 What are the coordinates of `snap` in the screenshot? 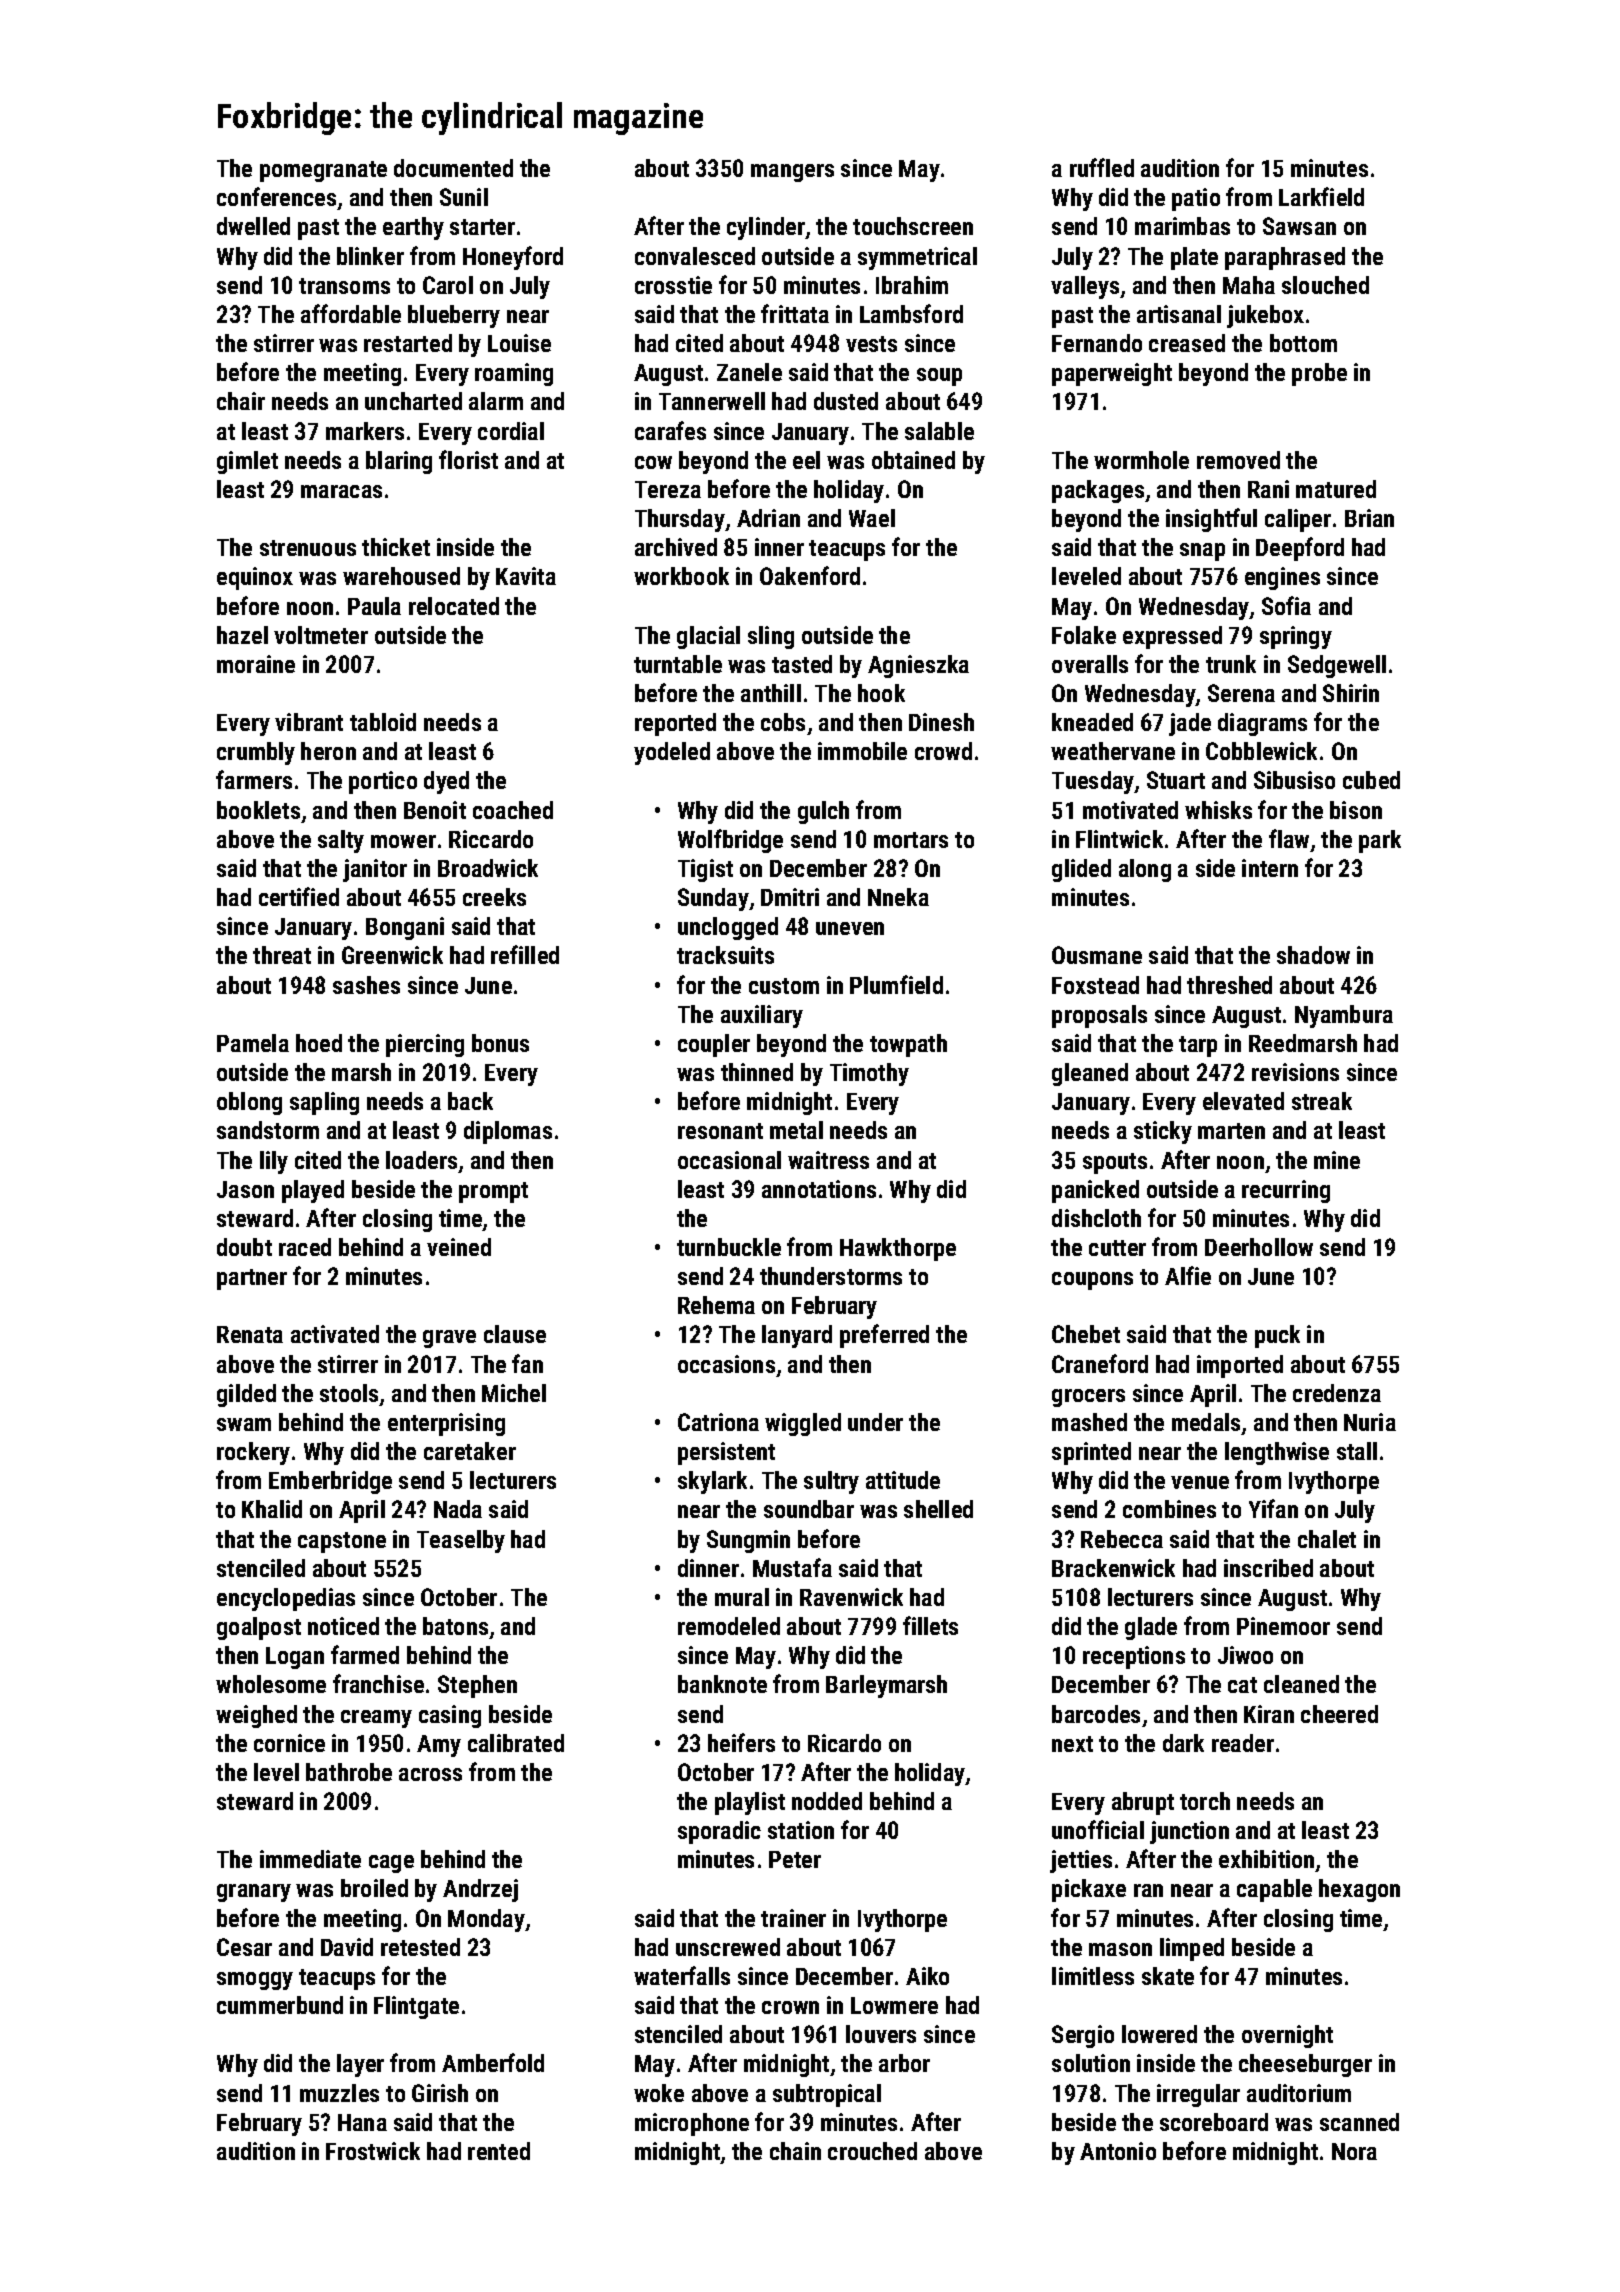 It's located at (1202, 552).
